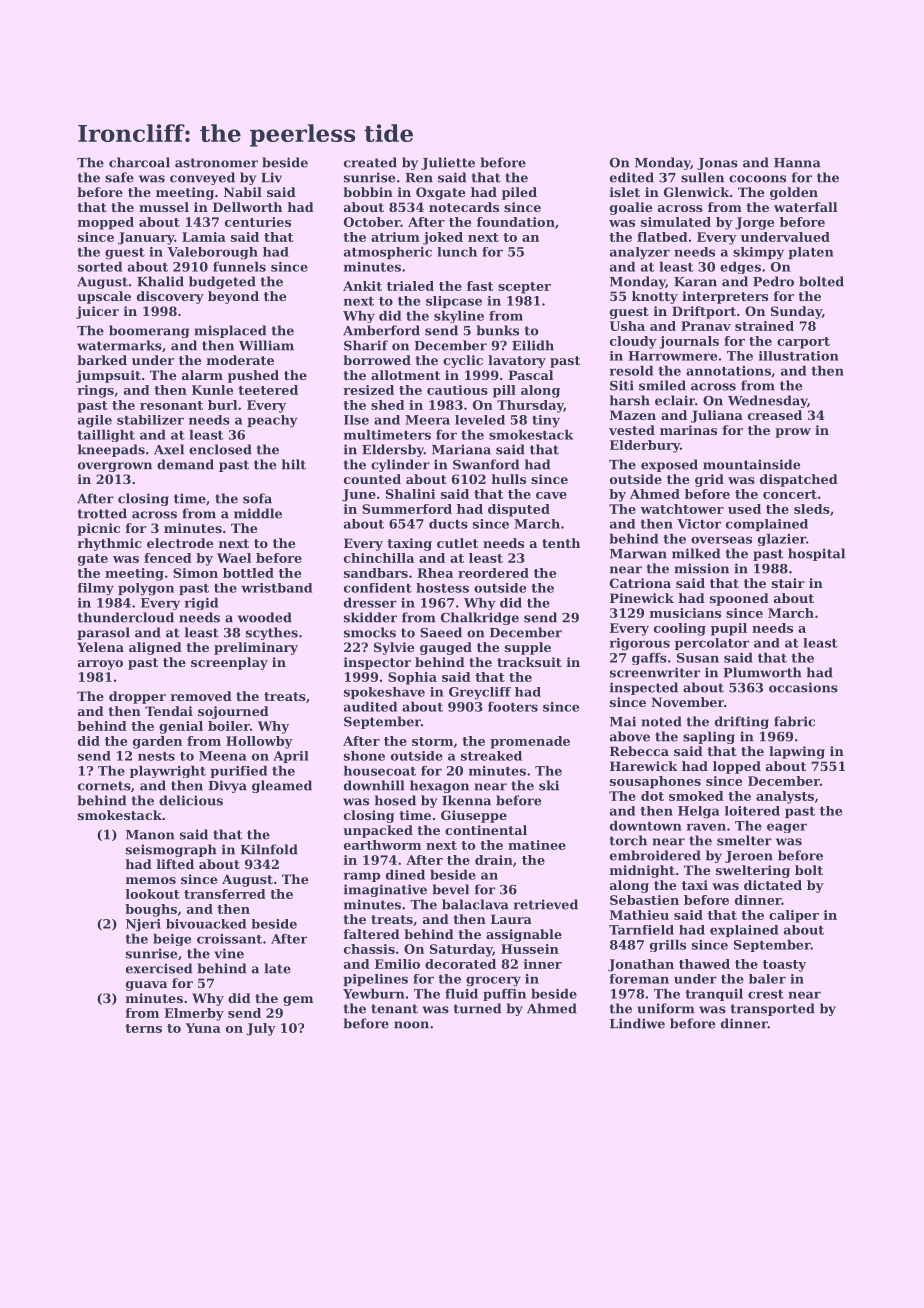 This screenshot has height=1308, width=924. I want to click on Harrowmere, so click(672, 356).
